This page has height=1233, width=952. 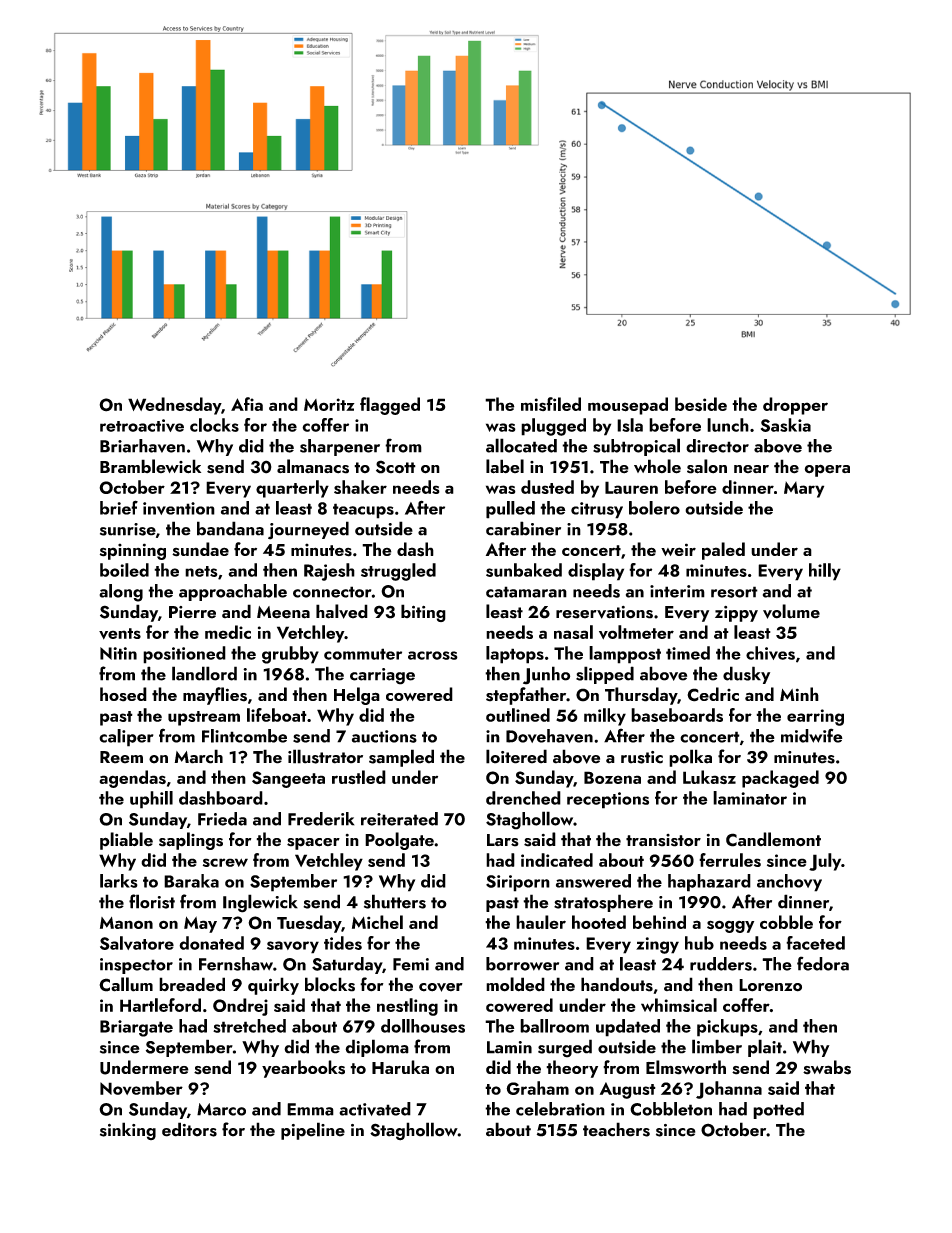 I want to click on packaged, so click(x=780, y=779).
